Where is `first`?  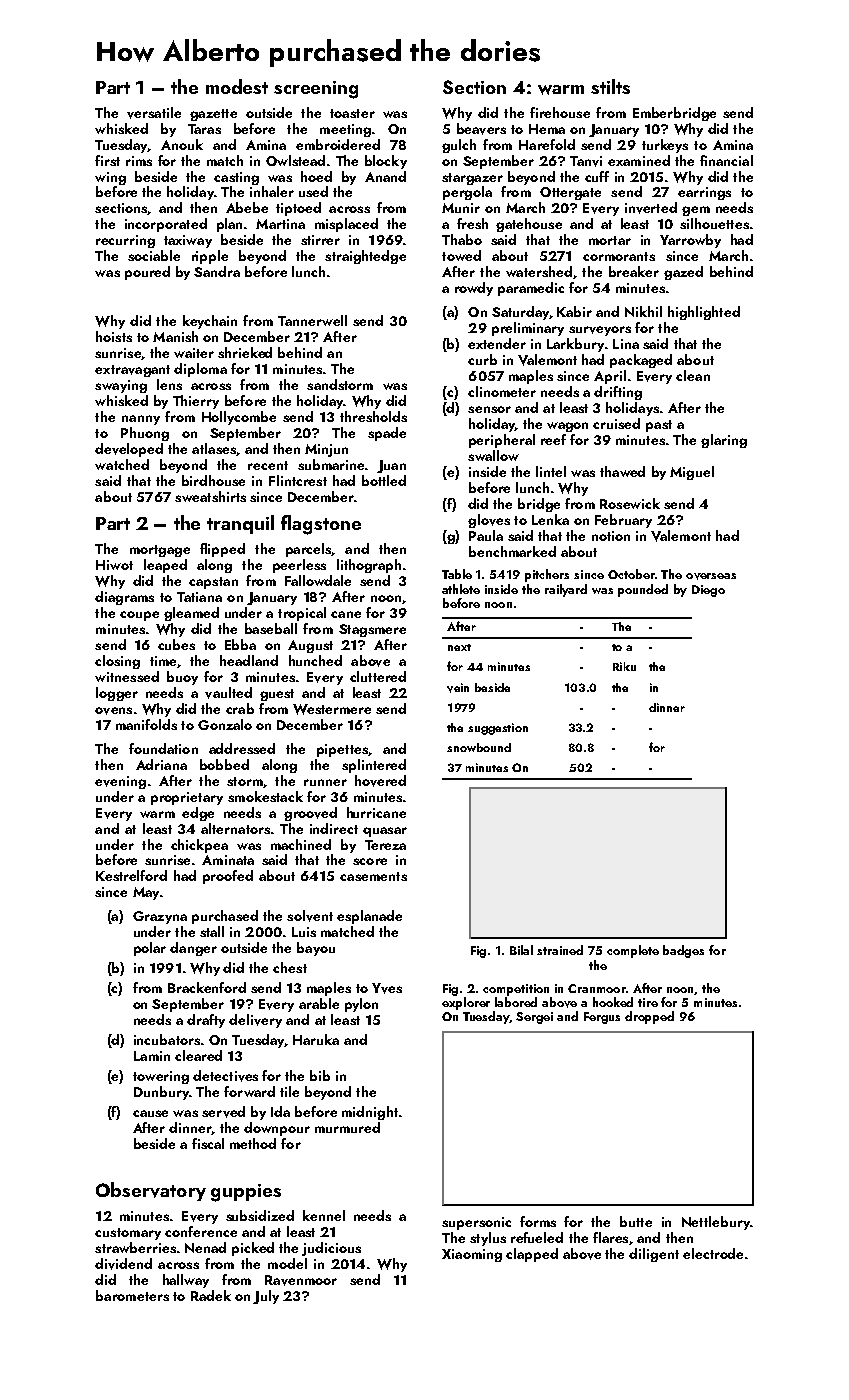
first is located at coordinates (107, 160).
